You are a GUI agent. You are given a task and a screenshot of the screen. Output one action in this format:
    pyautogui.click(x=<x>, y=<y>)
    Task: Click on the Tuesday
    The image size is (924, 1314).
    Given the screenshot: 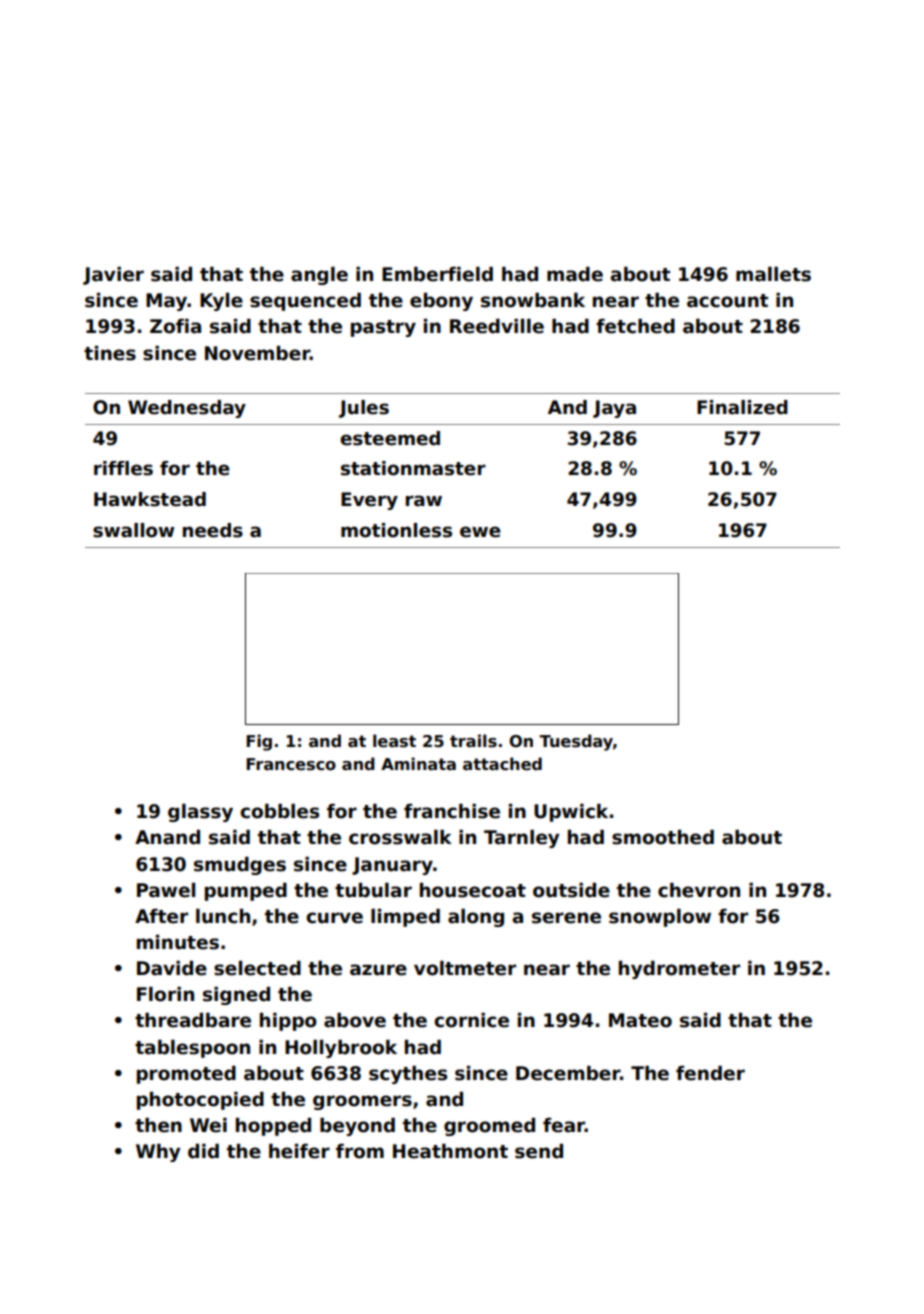 What is the action you would take?
    pyautogui.click(x=576, y=742)
